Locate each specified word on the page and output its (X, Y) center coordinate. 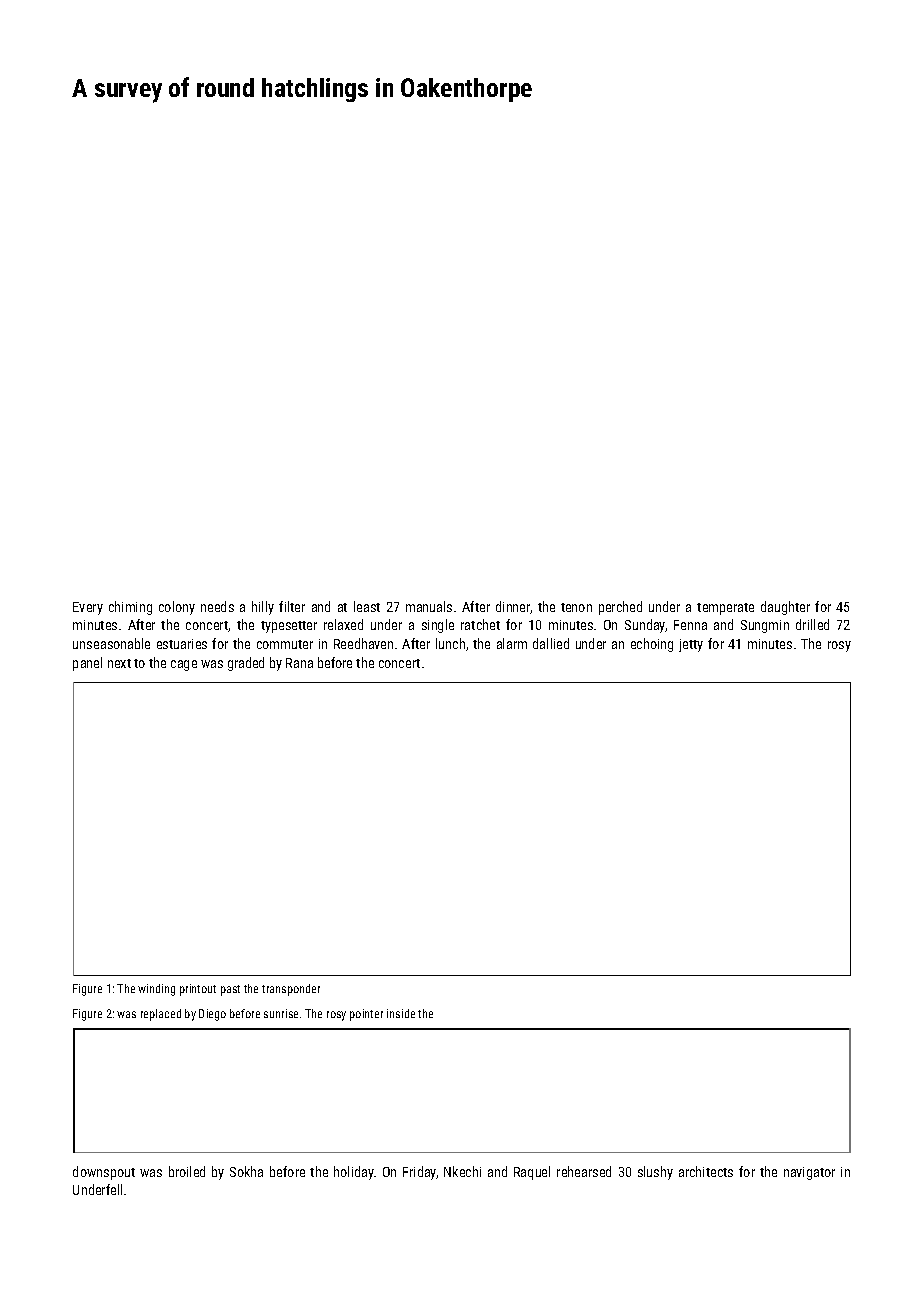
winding (156, 990)
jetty (691, 645)
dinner (513, 607)
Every (88, 608)
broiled (187, 1171)
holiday (354, 1173)
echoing (652, 645)
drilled (812, 624)
